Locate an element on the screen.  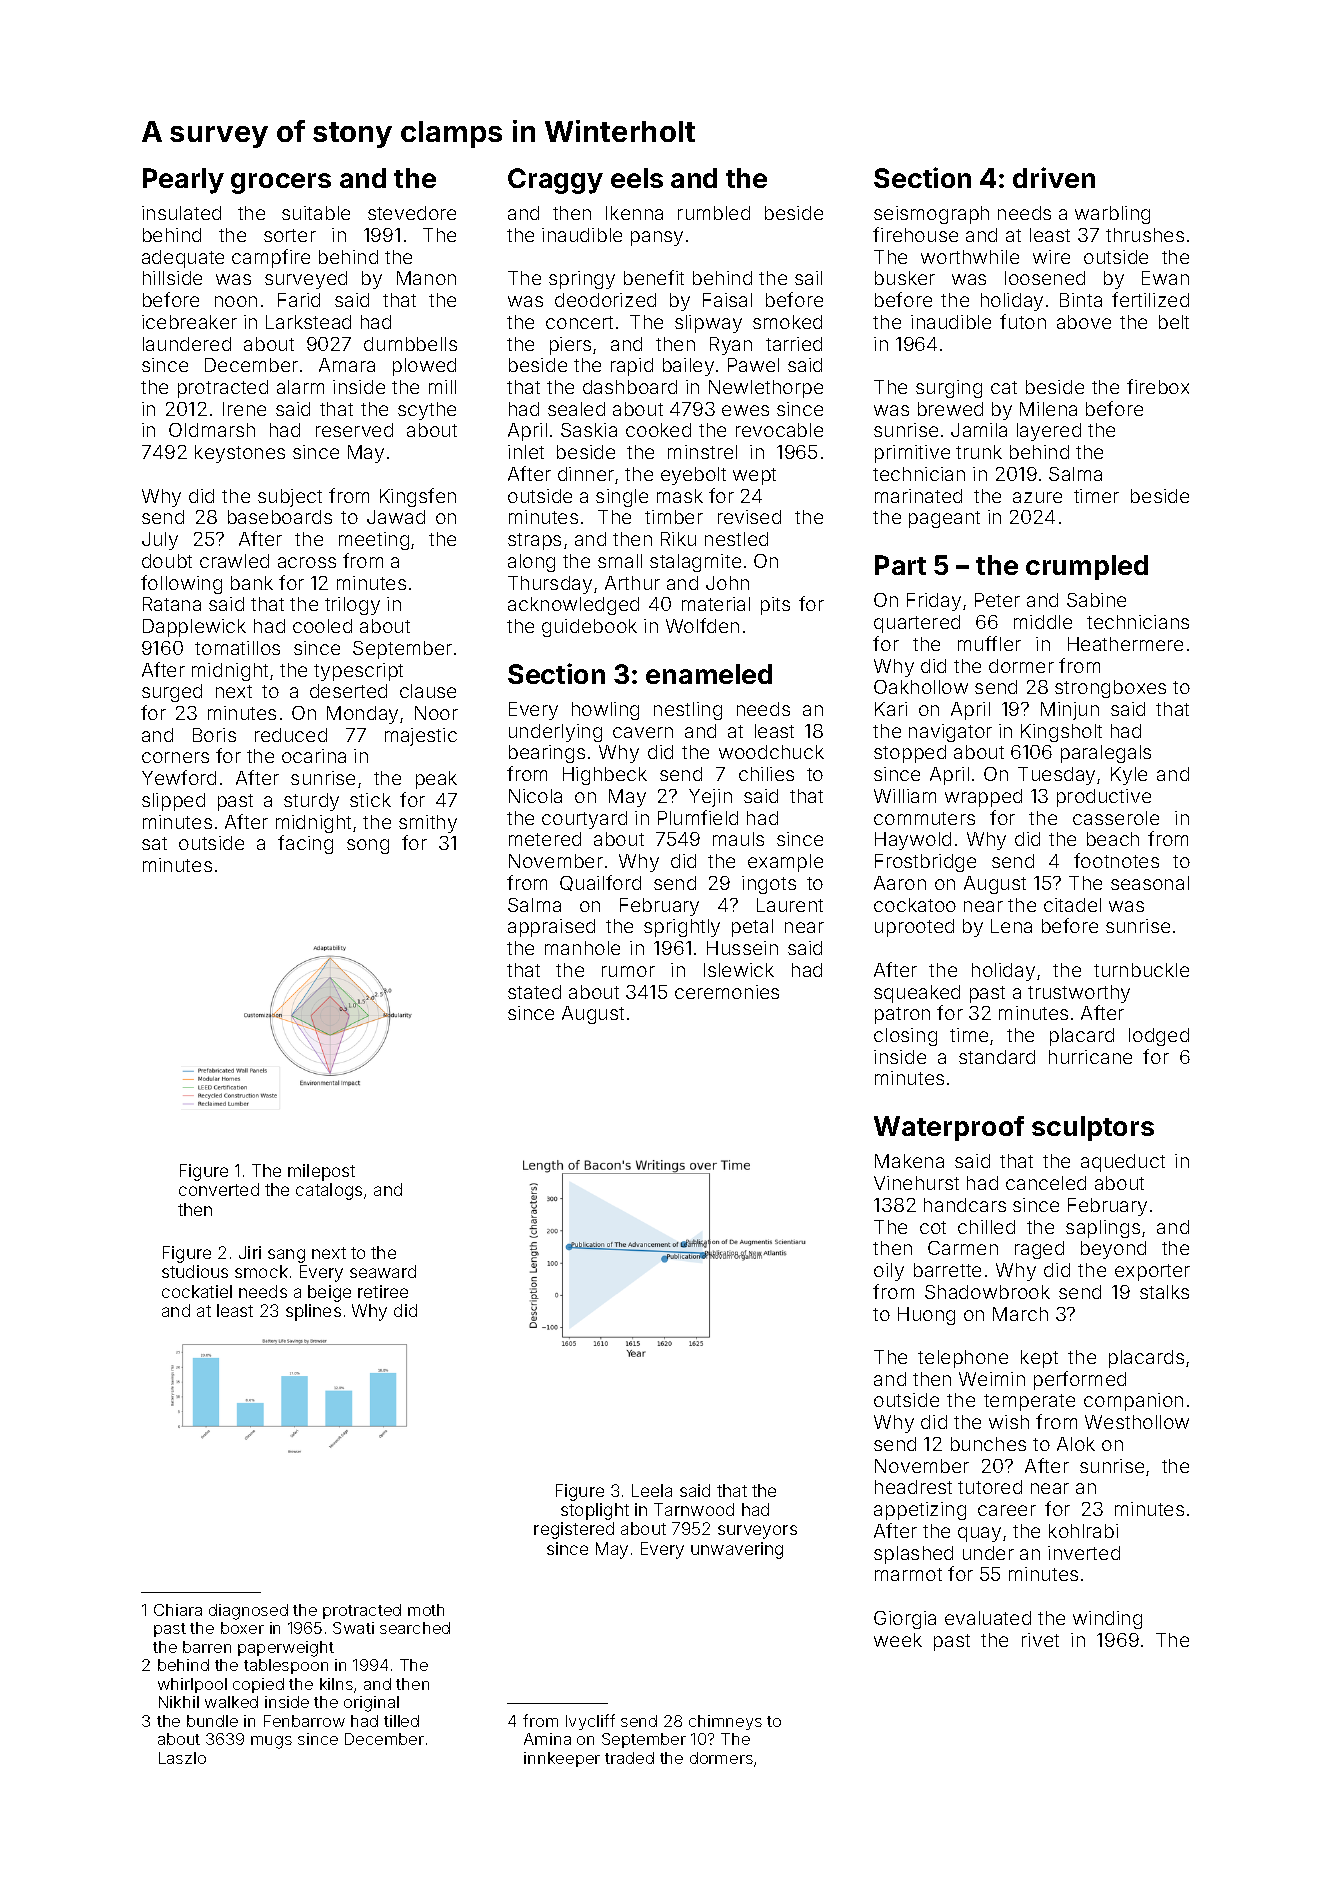
evaluated is located at coordinates (988, 1618).
